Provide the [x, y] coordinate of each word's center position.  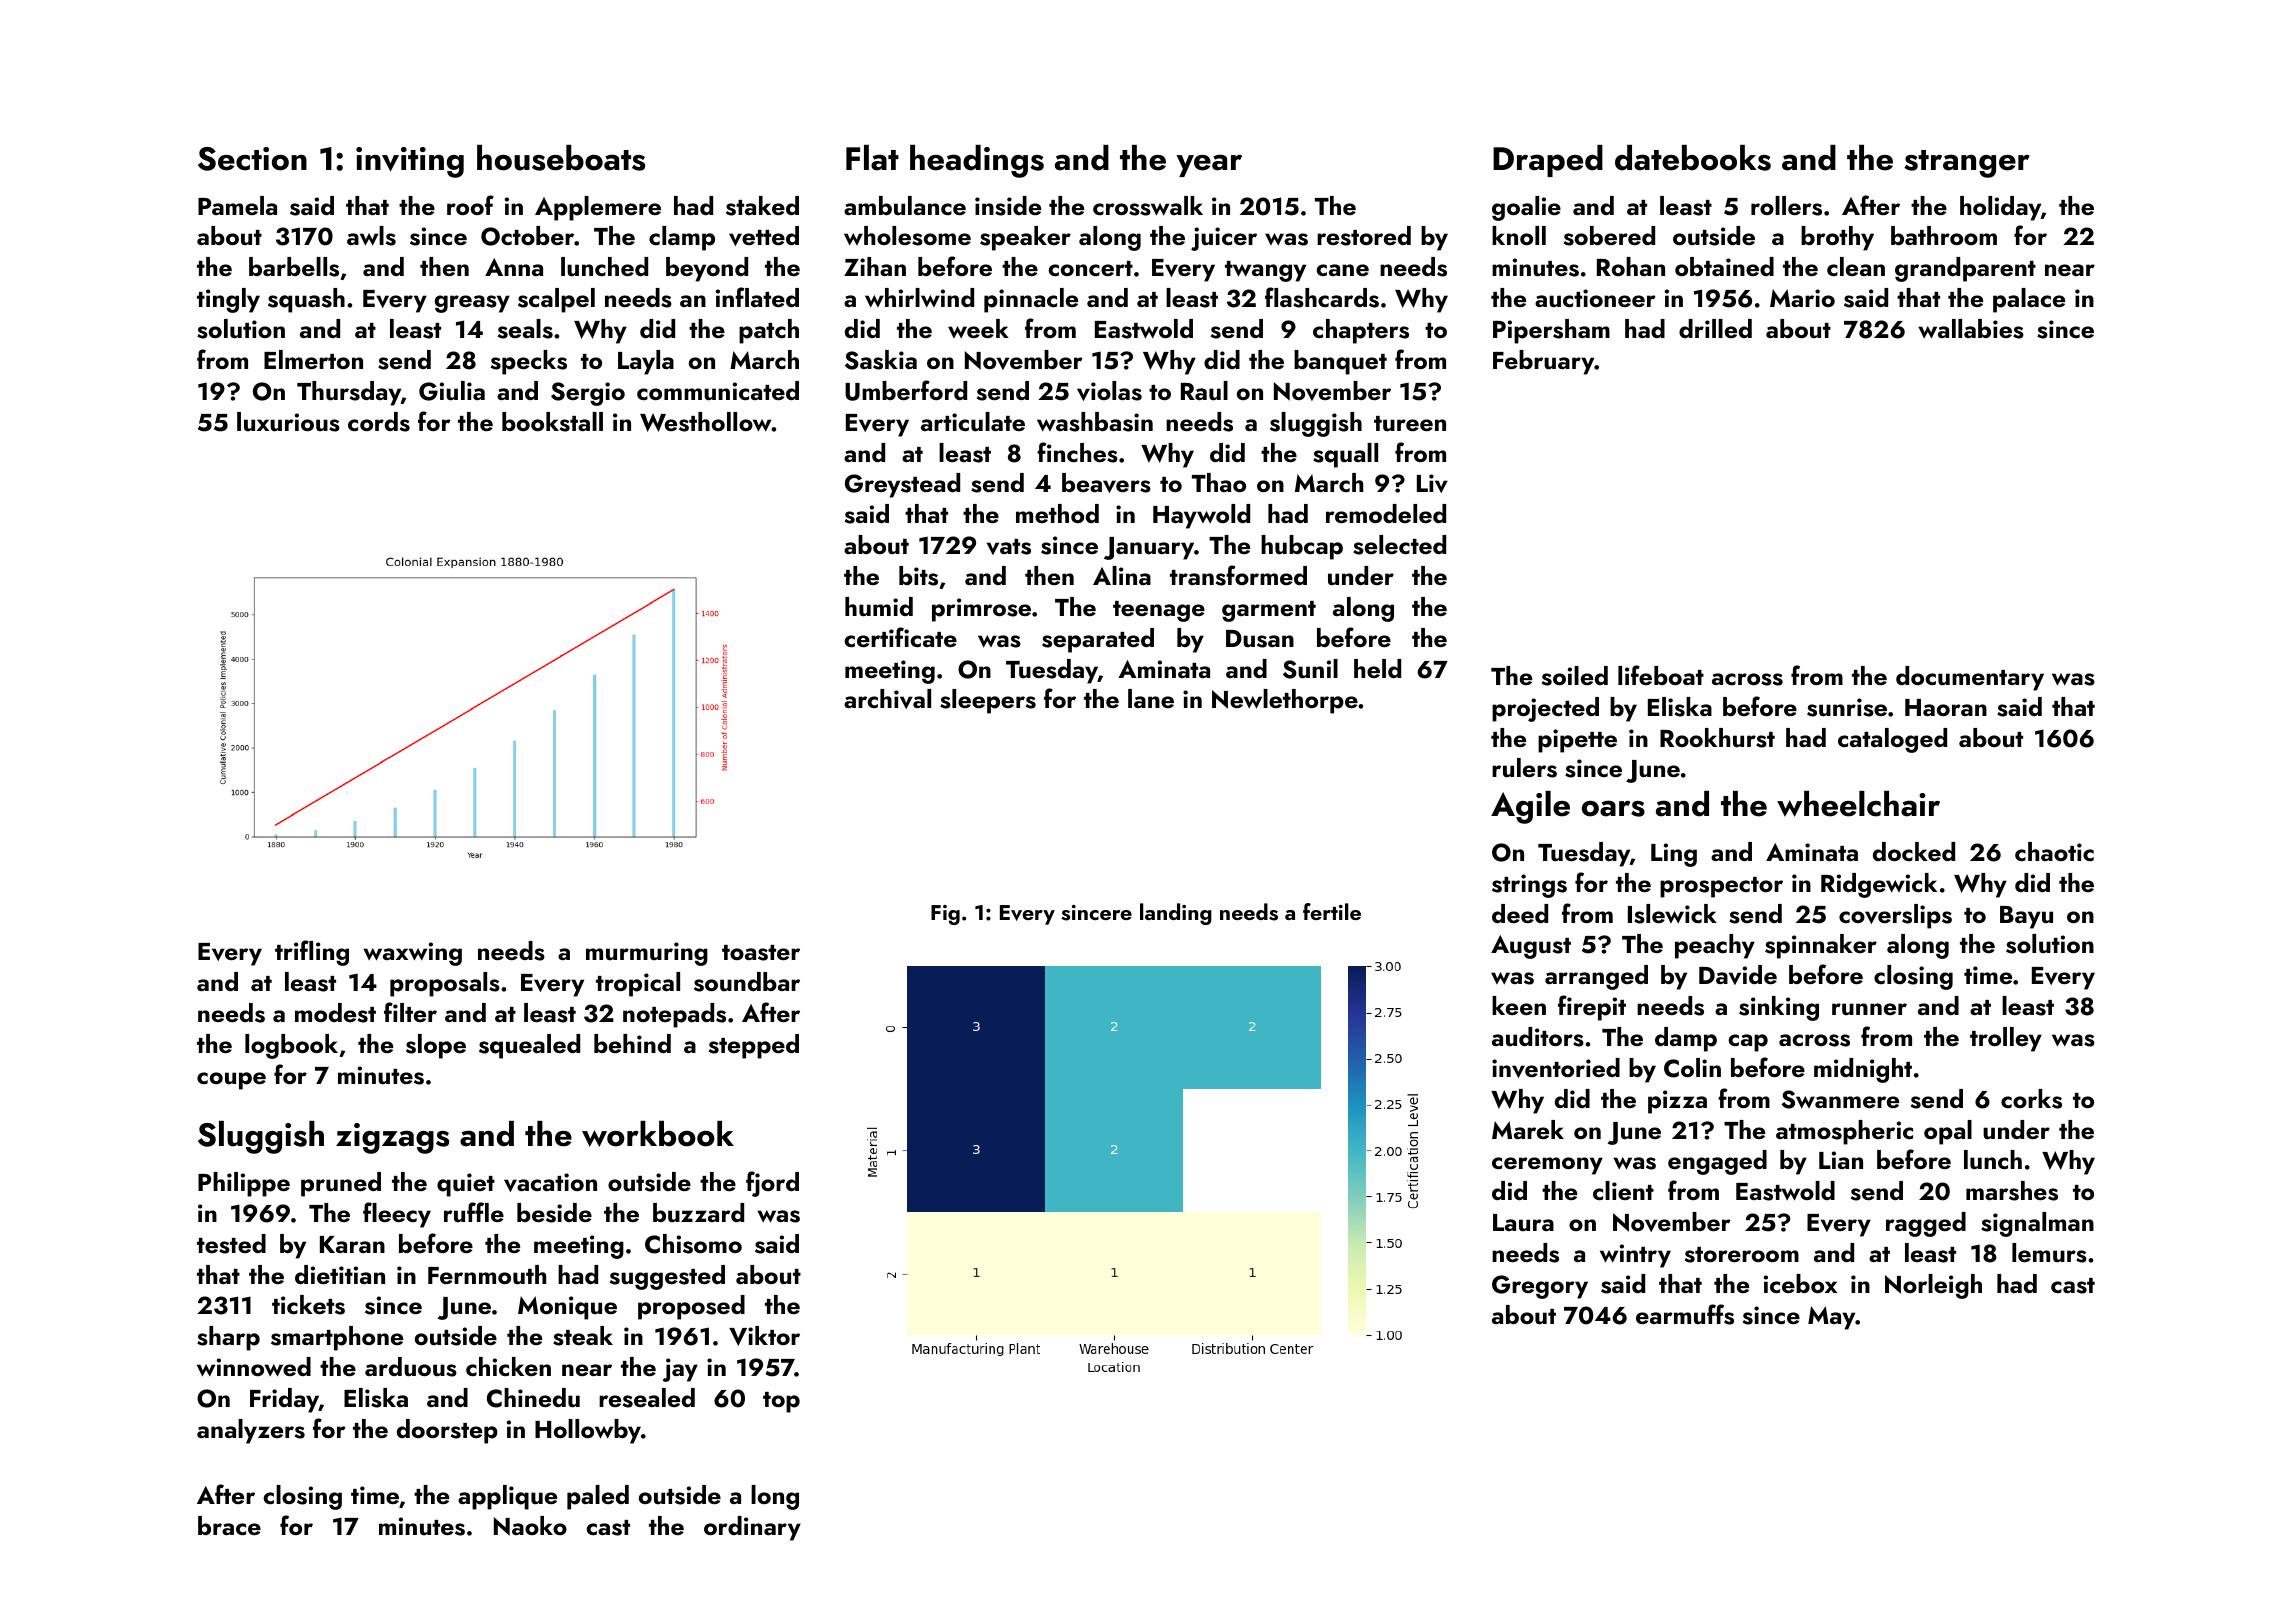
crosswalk [1148, 206]
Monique [567, 1308]
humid [879, 607]
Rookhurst [1717, 738]
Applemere [598, 208]
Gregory [1540, 1287]
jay [680, 1370]
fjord [772, 1184]
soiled [1575, 676]
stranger [1967, 164]
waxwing [412, 954]
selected [1399, 545]
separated [1098, 640]
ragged [1926, 1224]
